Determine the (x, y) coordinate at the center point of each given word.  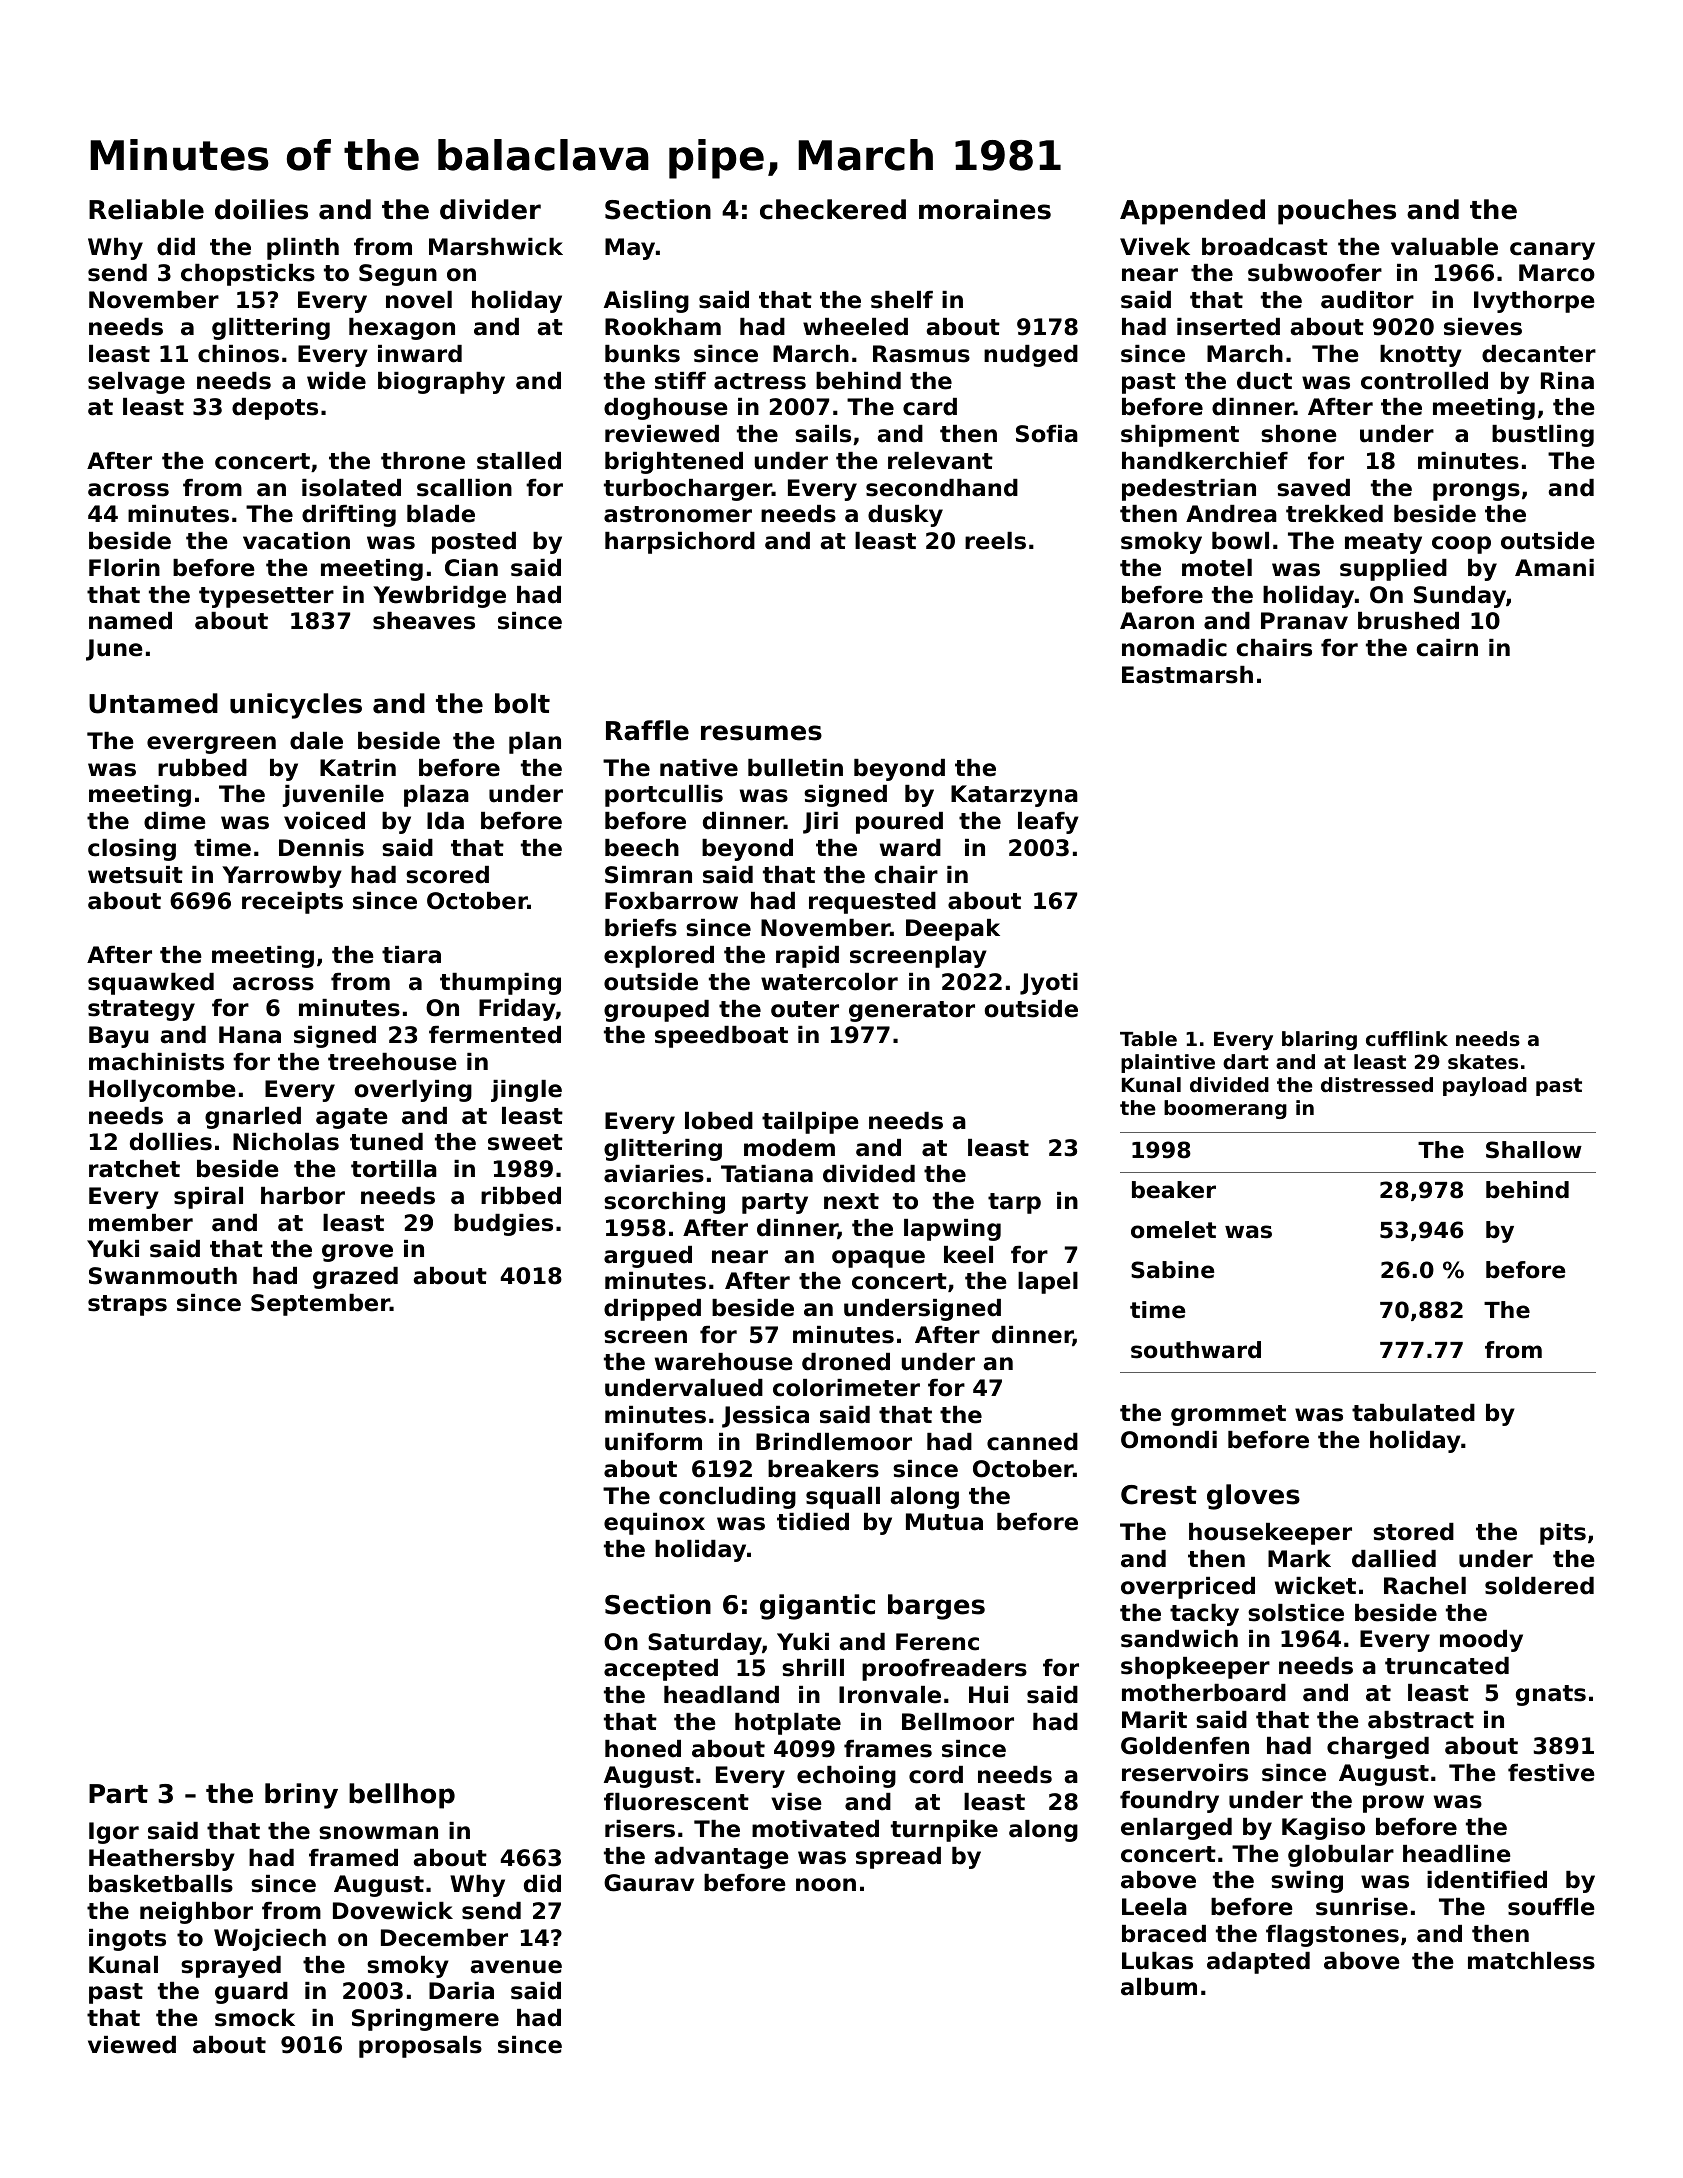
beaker (1174, 1190)
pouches (1337, 212)
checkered (833, 209)
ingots (127, 1940)
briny (301, 1796)
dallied (1394, 1559)
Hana (250, 1035)
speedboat (721, 1037)
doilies (261, 209)
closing (132, 850)
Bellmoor (958, 1722)
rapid (807, 957)
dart (1246, 1061)
